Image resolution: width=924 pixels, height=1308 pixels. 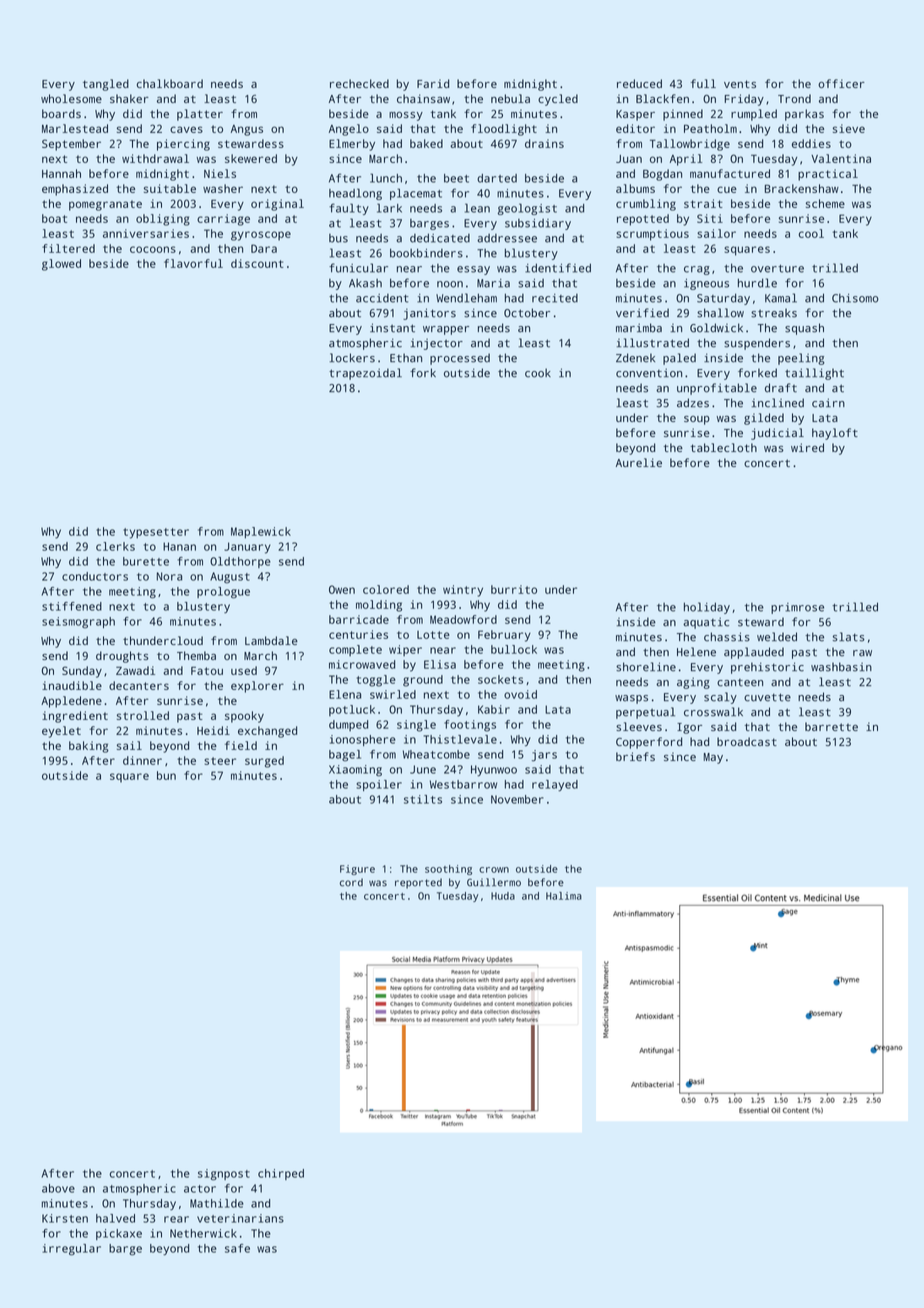 I want to click on above, so click(x=58, y=1188).
